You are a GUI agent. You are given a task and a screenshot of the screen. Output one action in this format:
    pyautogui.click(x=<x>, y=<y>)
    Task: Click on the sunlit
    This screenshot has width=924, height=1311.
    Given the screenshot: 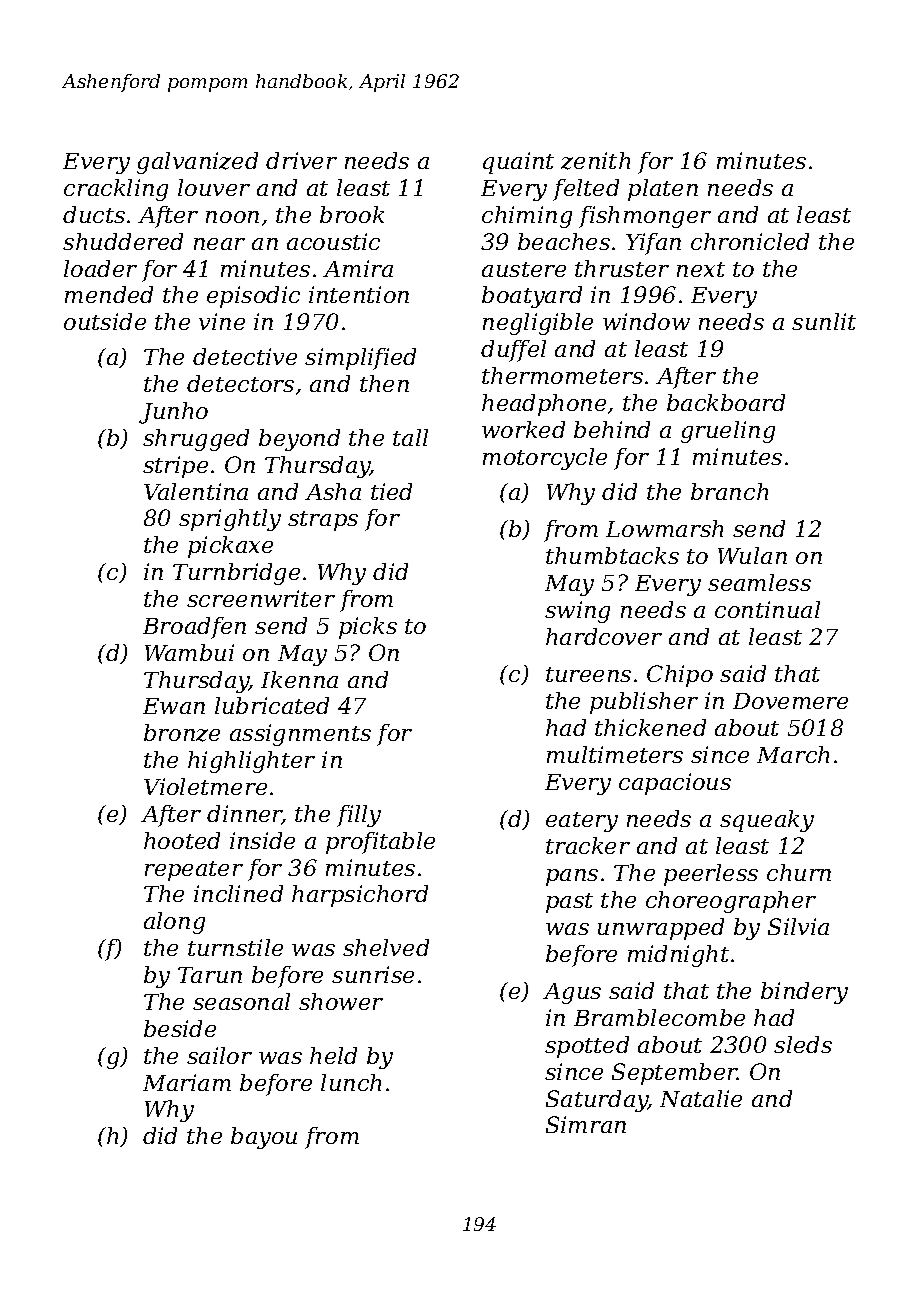 What is the action you would take?
    pyautogui.click(x=824, y=321)
